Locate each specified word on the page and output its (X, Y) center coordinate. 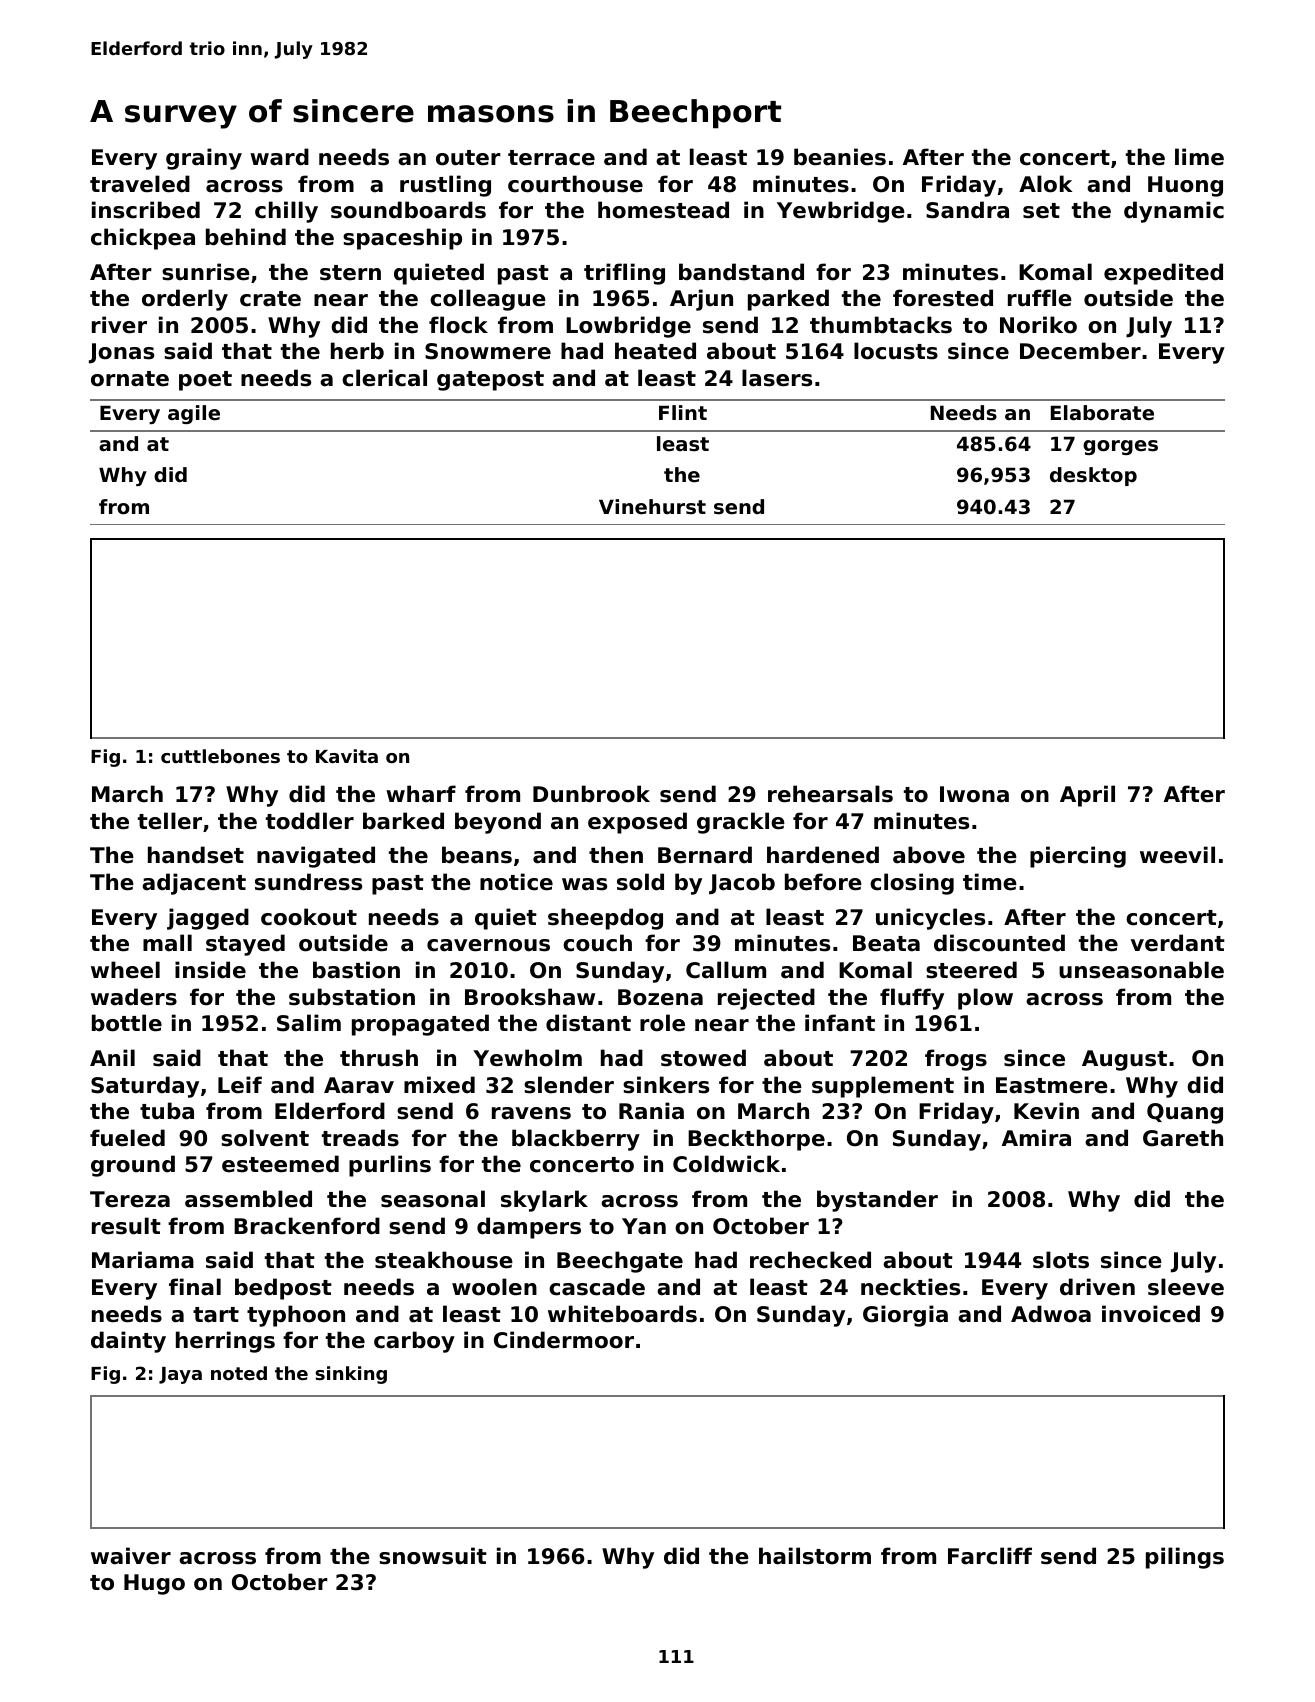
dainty (128, 1342)
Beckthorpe (756, 1140)
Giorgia (905, 1316)
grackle (741, 823)
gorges (1120, 447)
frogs (956, 1060)
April (1087, 796)
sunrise (206, 272)
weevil (1177, 855)
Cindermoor (564, 1340)
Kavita (347, 756)
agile (194, 414)
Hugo (154, 1584)
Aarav (359, 1085)
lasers (777, 378)
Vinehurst (652, 507)
